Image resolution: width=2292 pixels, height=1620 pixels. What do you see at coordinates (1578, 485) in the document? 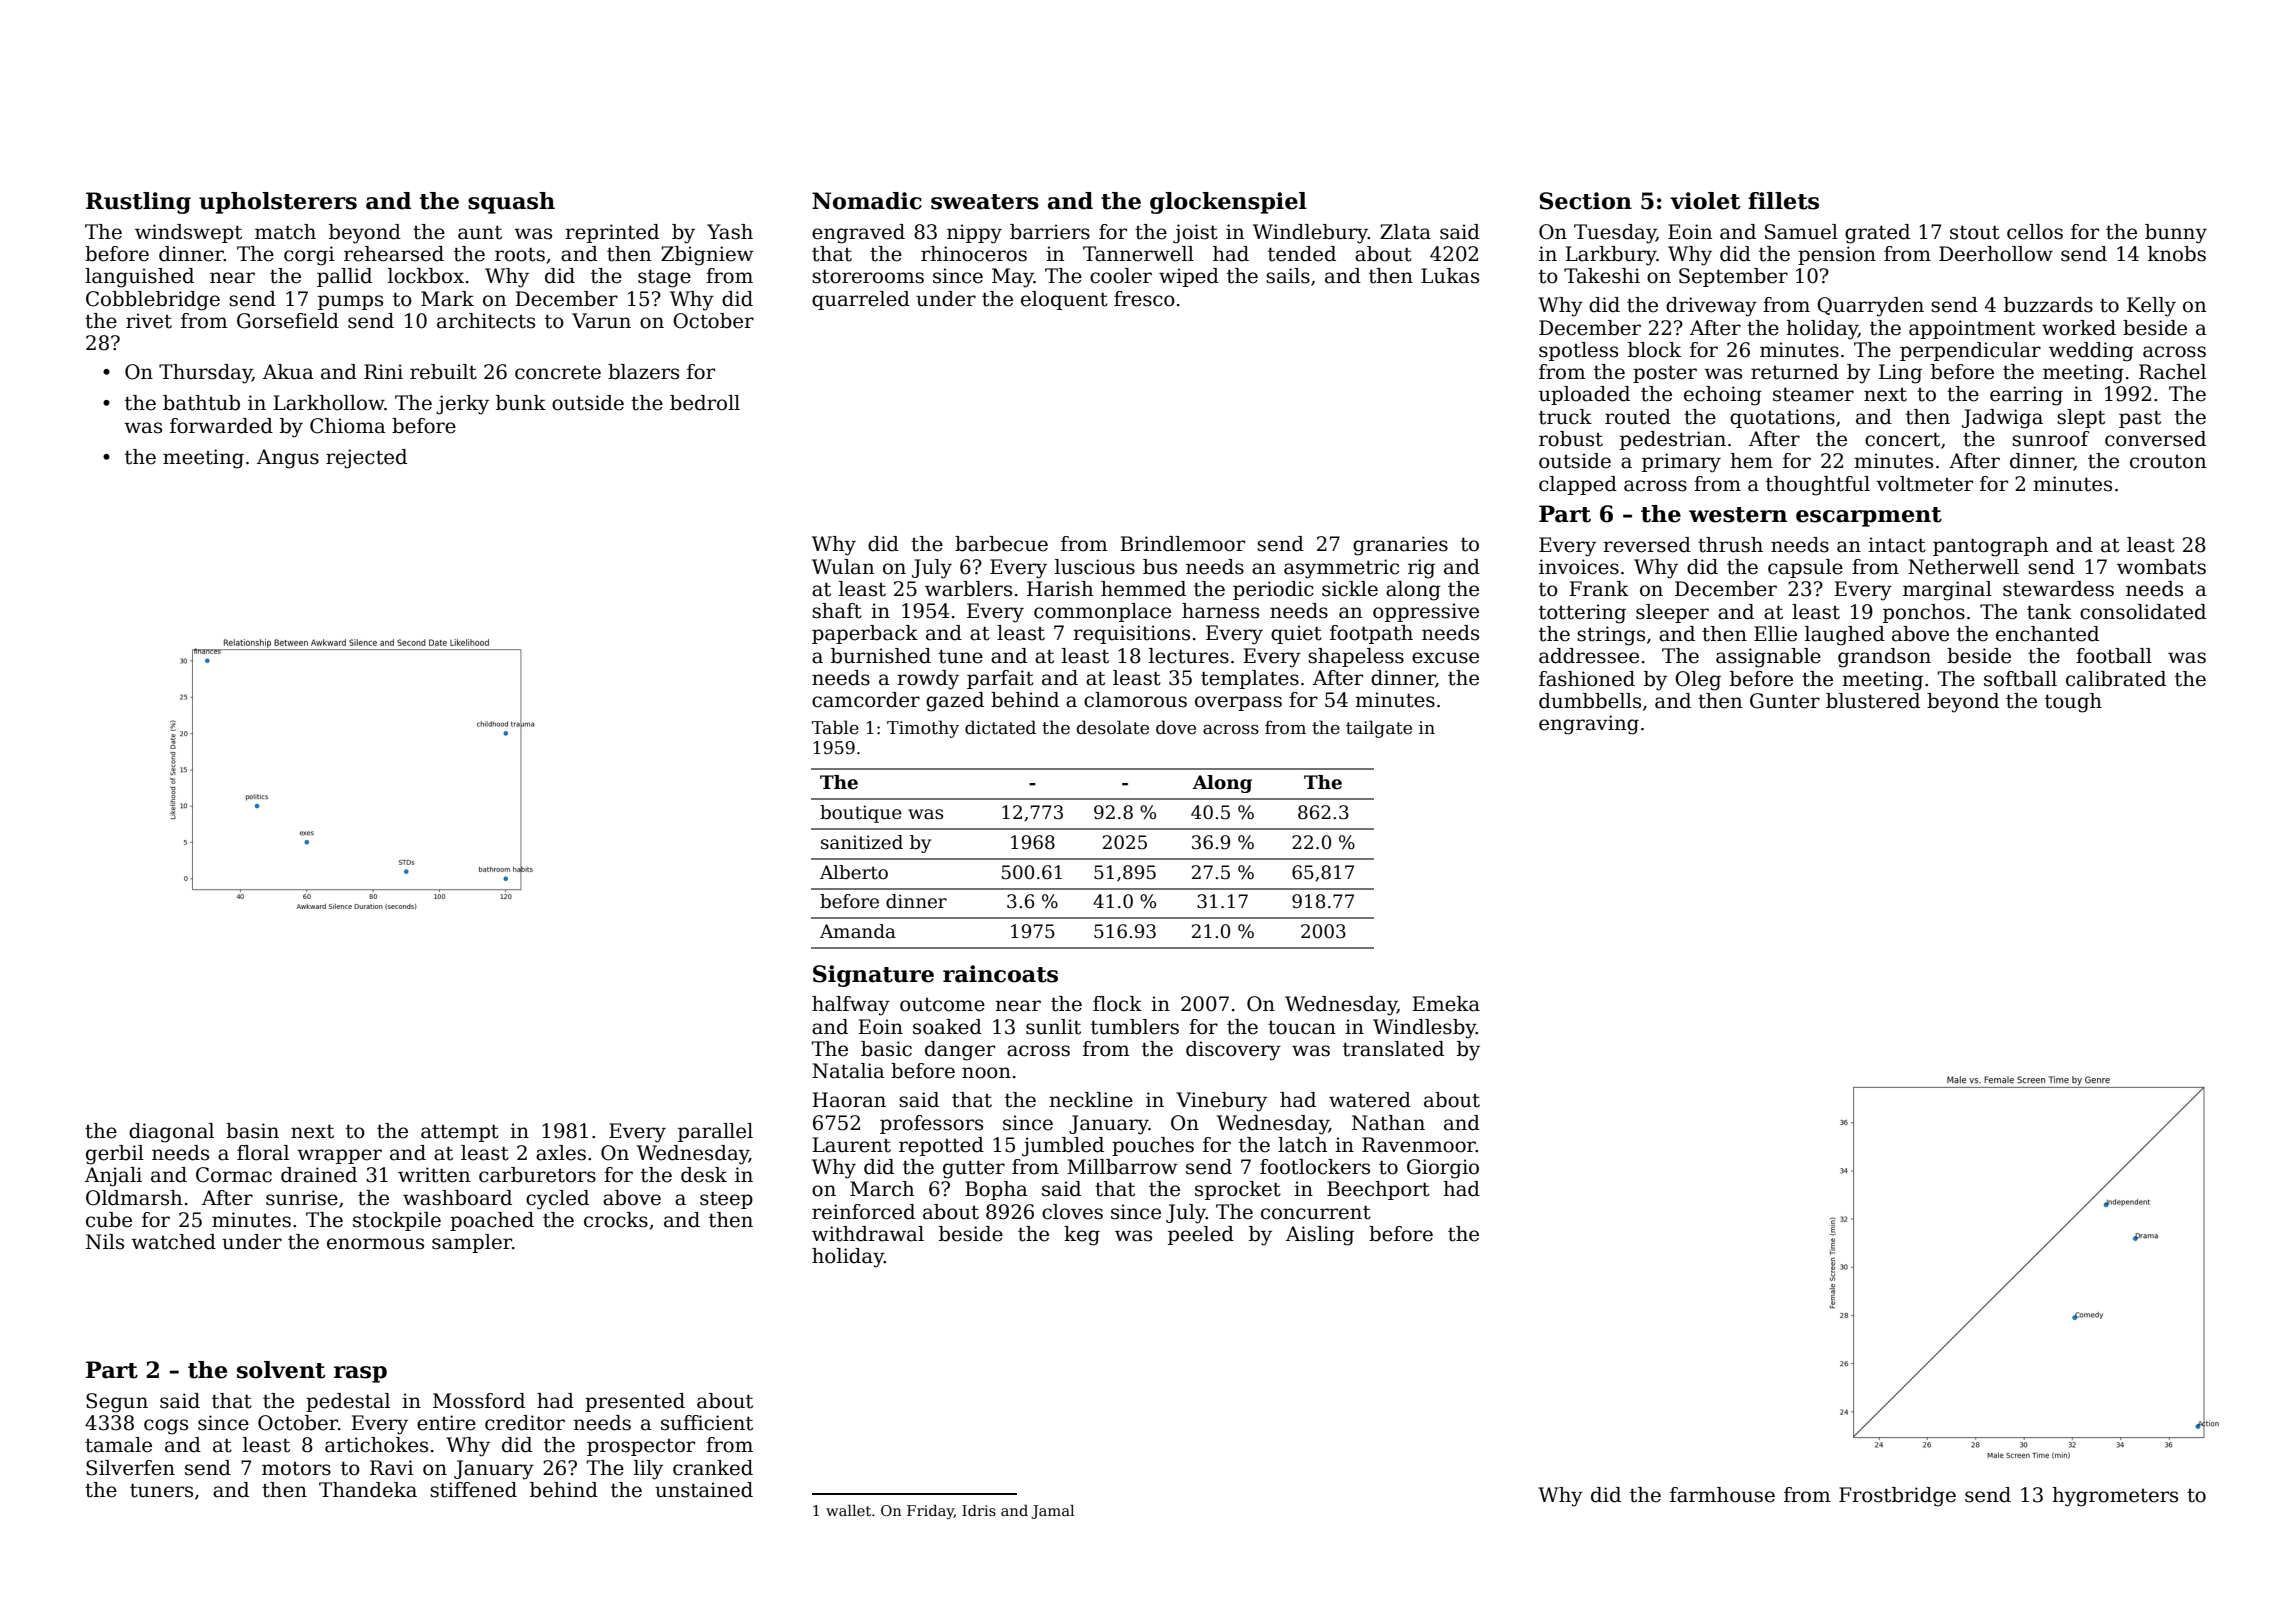
I see `clapped` at bounding box center [1578, 485].
